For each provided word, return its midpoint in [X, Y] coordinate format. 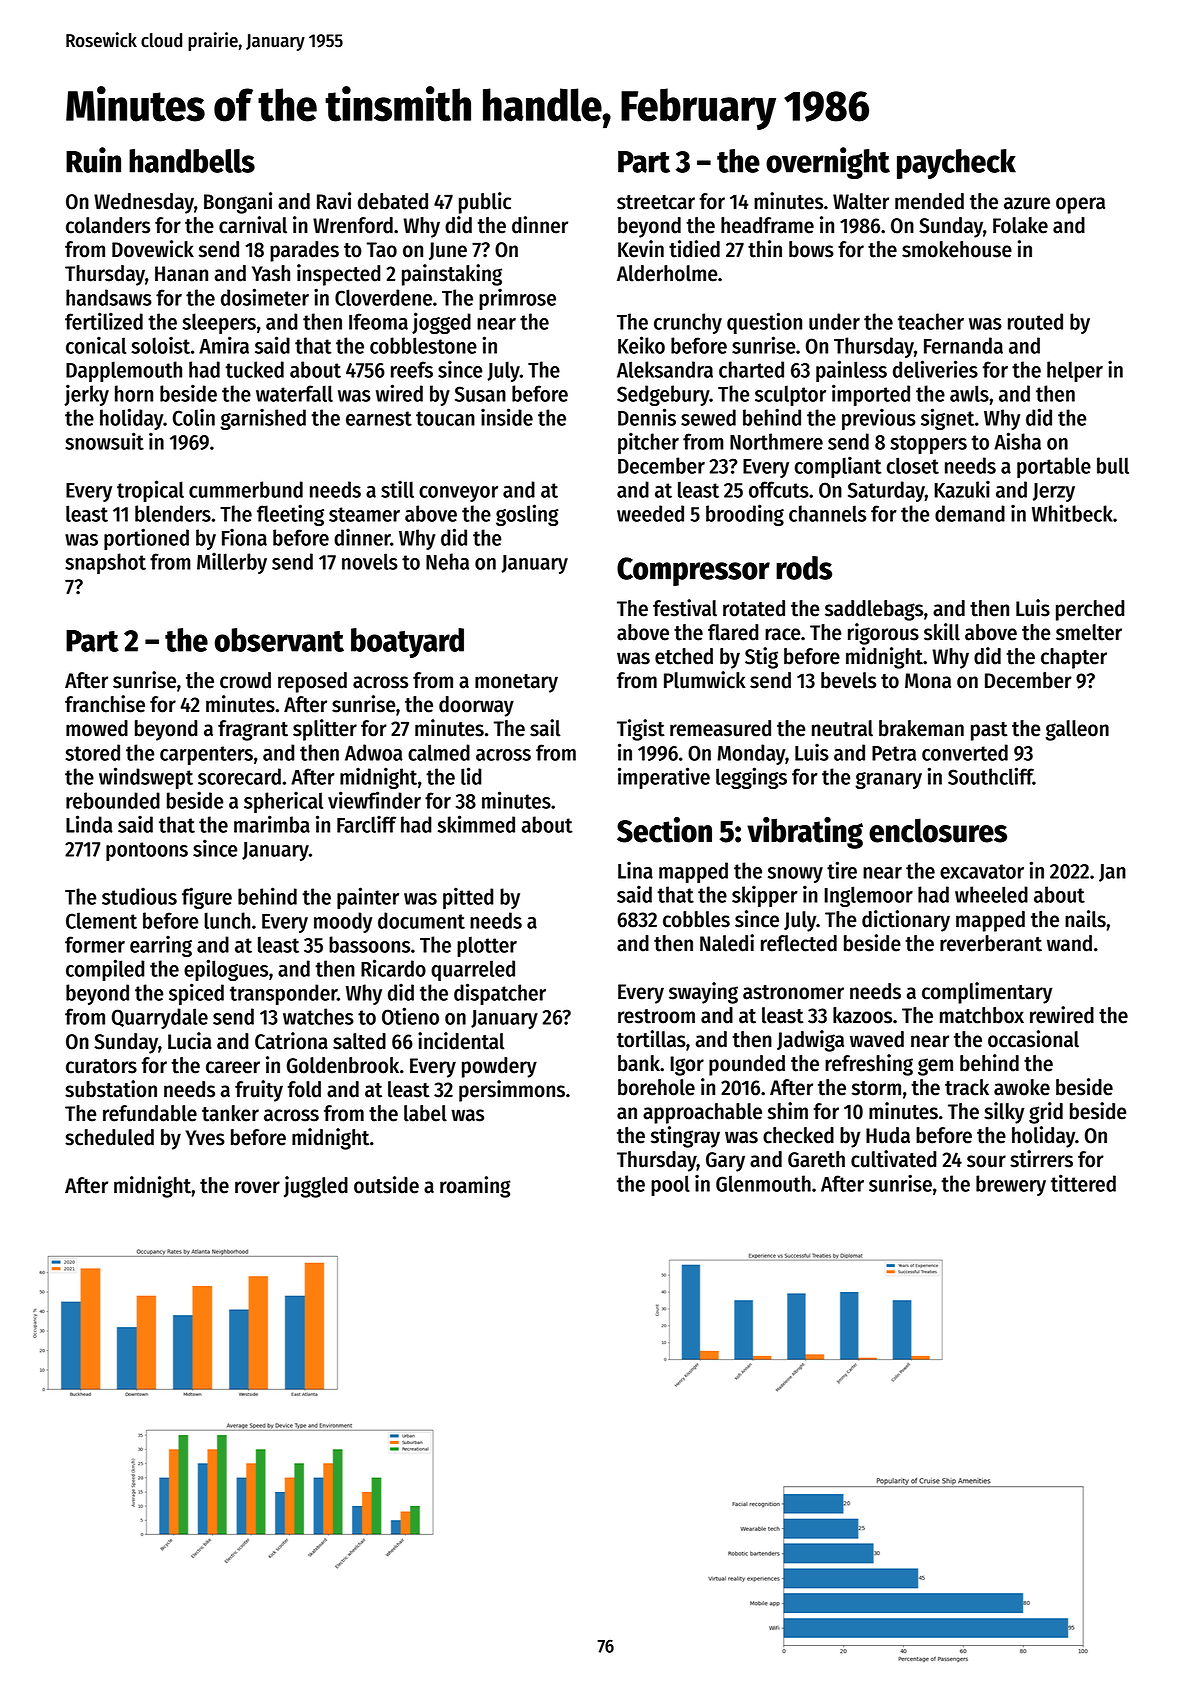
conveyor [458, 494]
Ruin [93, 160]
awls [969, 393]
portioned [146, 539]
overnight [828, 163]
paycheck [956, 164]
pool [670, 1185]
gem [935, 1067]
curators [101, 1066]
